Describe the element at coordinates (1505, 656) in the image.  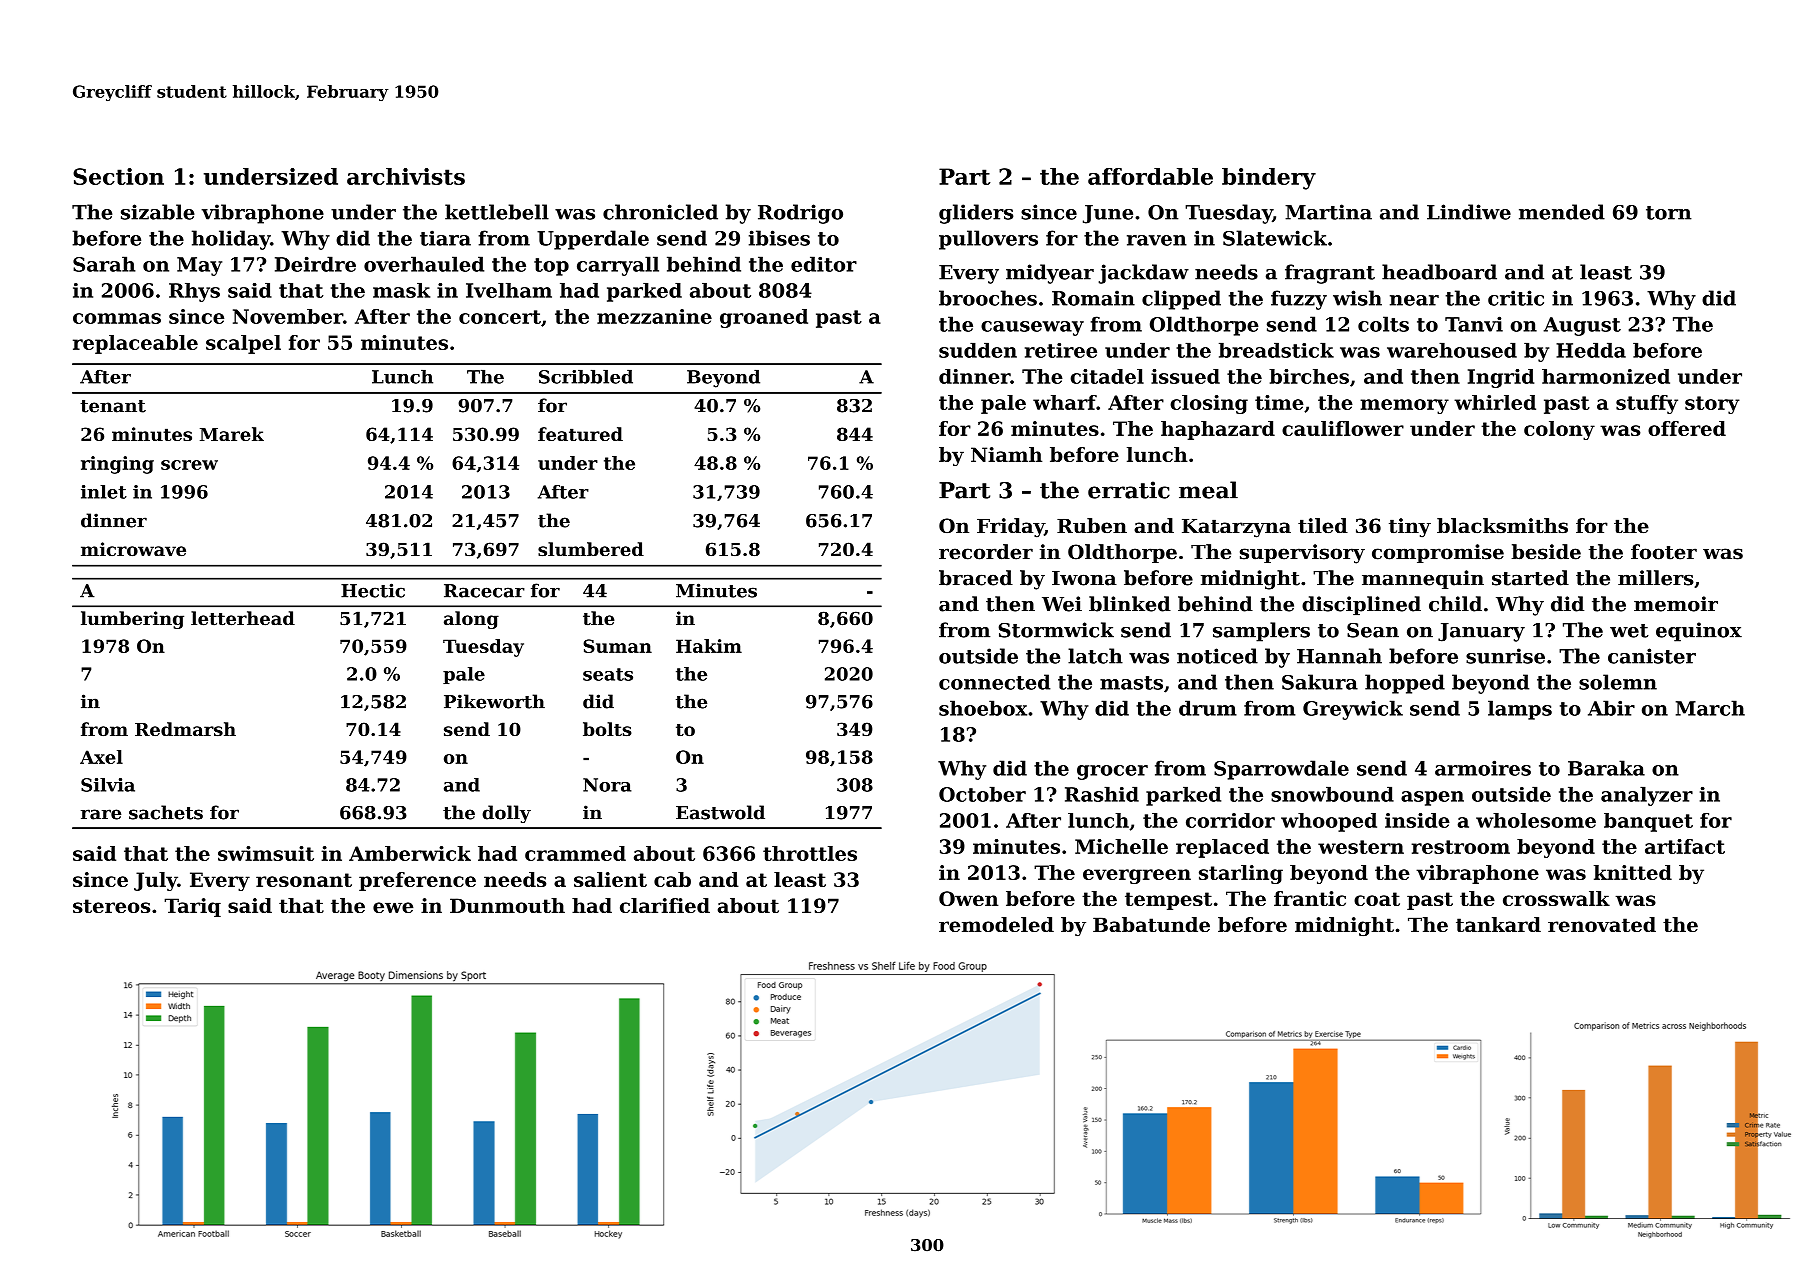
I see `sunrise` at that location.
